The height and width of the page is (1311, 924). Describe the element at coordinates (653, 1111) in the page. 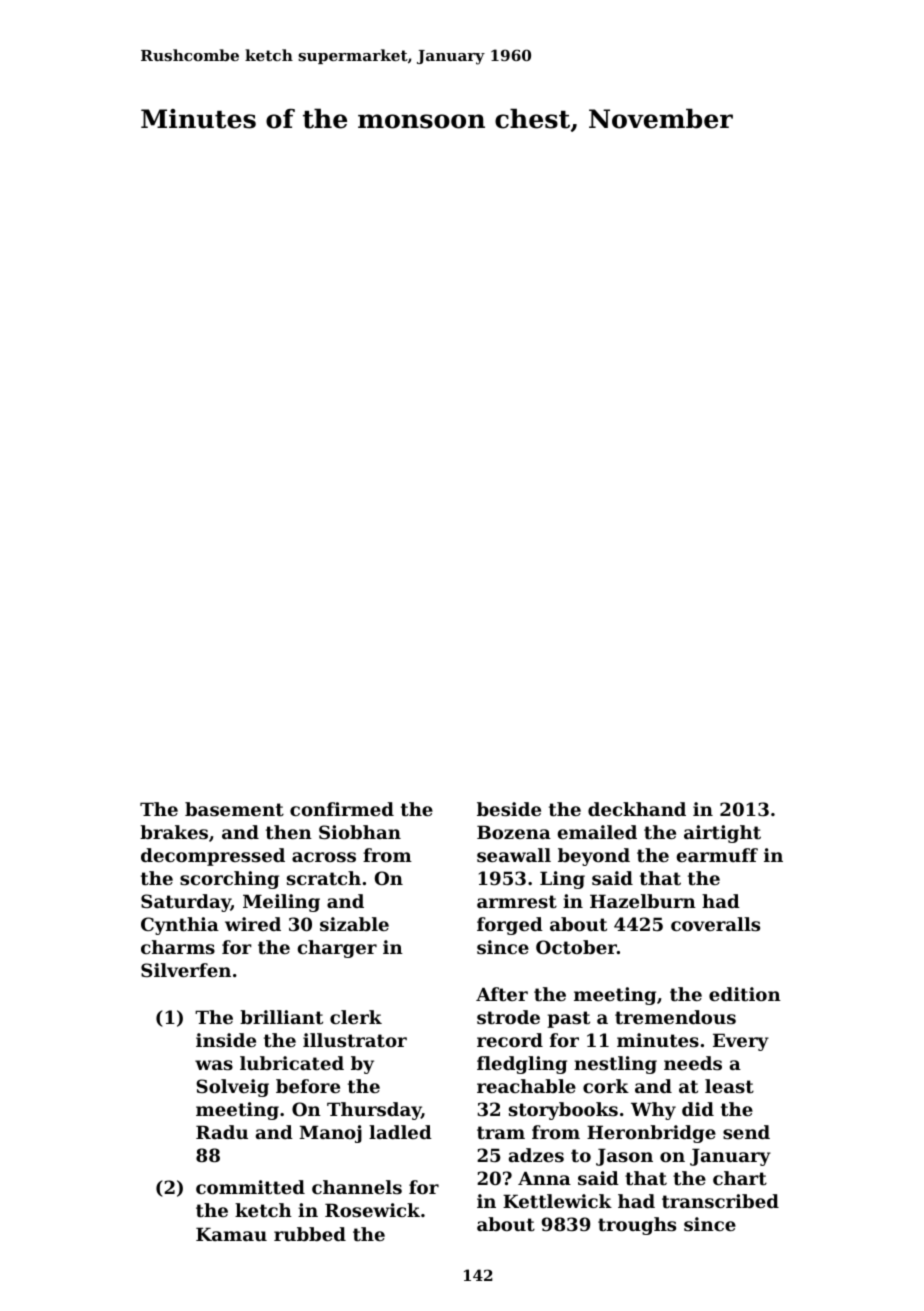

I see `Why` at that location.
